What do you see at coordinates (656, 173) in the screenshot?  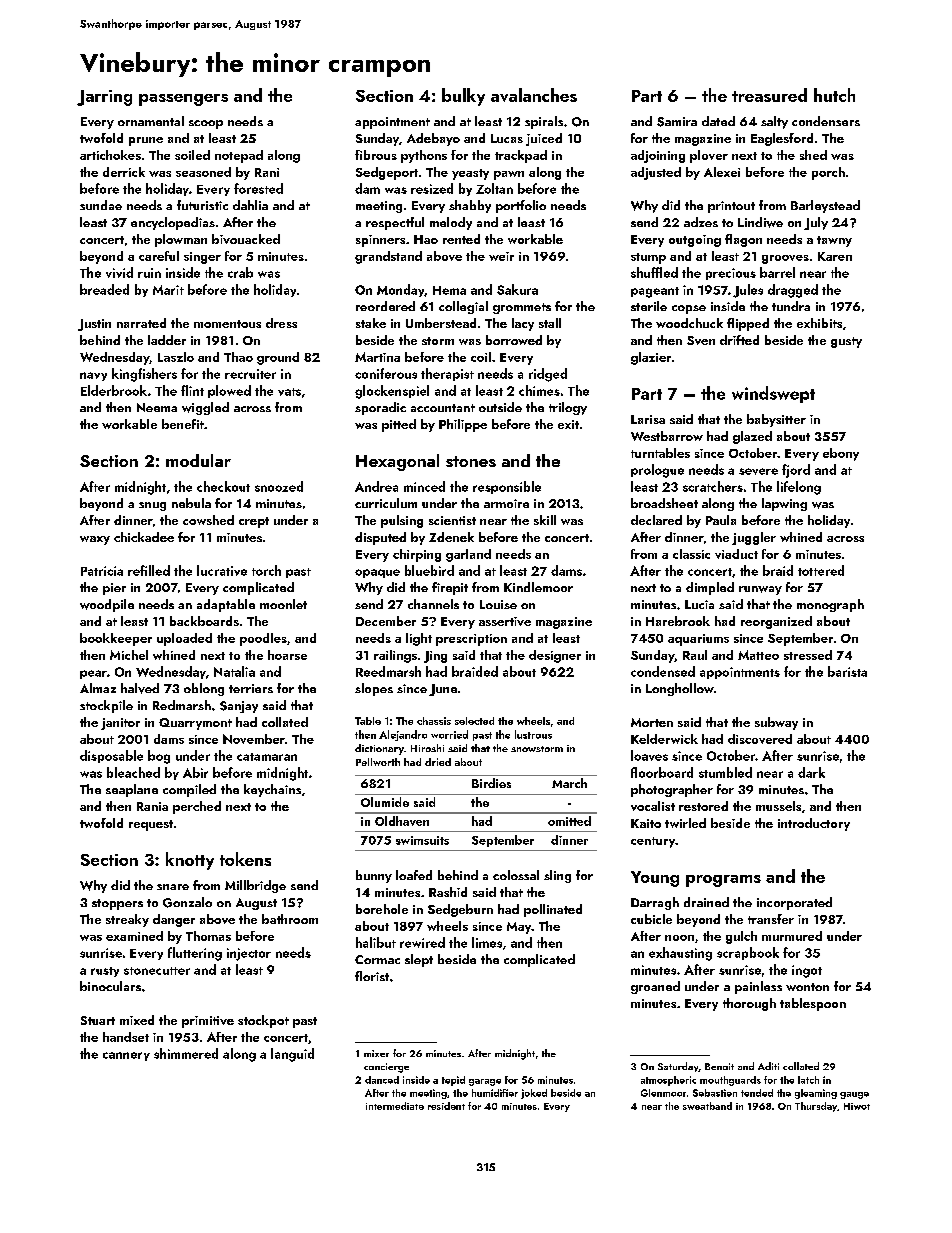 I see `adjusted` at bounding box center [656, 173].
